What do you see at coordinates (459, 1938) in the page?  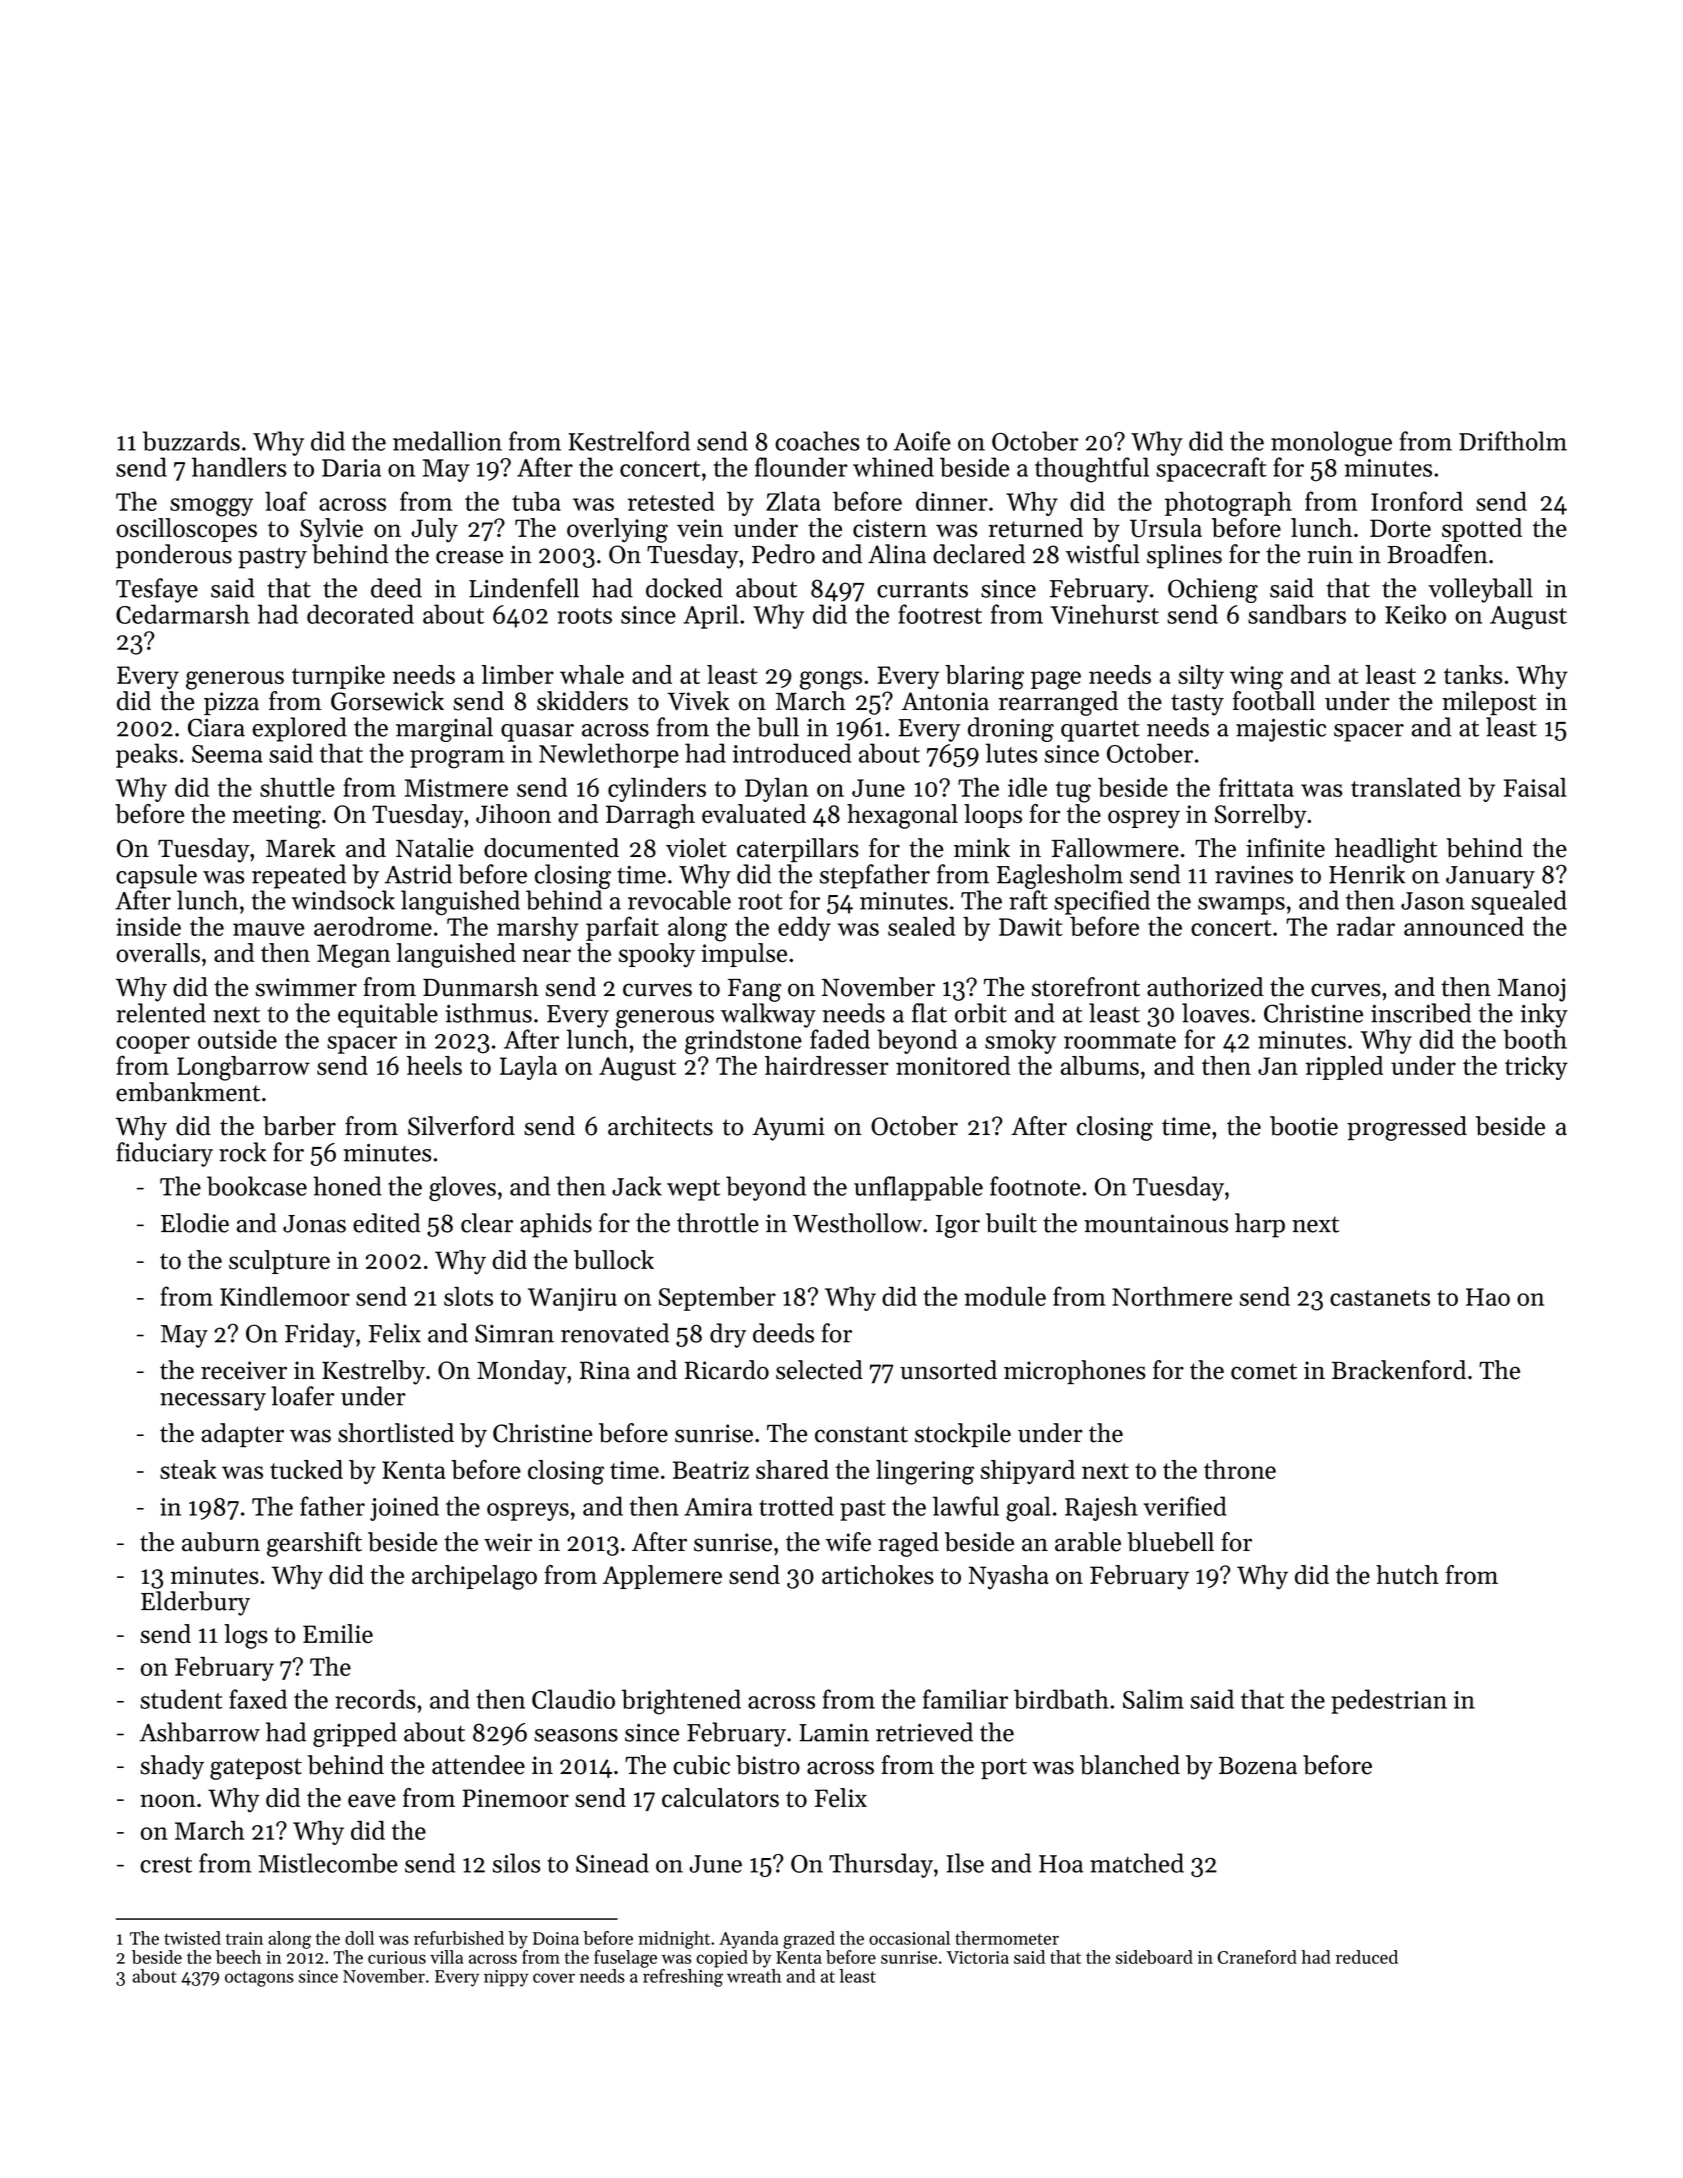 I see `refurbished` at bounding box center [459, 1938].
